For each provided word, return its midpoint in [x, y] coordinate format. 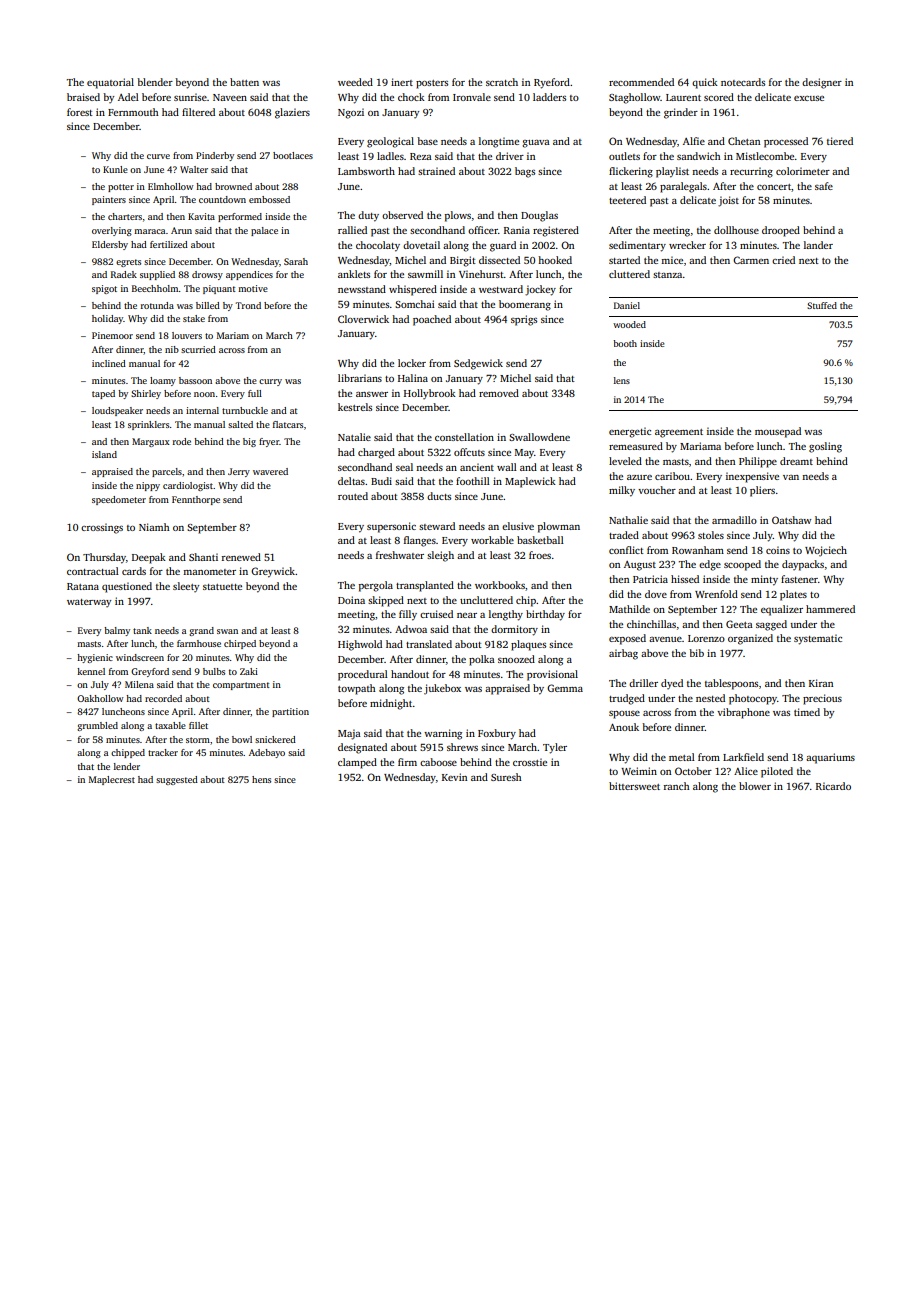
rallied [352, 230]
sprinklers [148, 425]
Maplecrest [112, 780]
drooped [781, 231]
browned [233, 186]
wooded [629, 324]
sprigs [524, 320]
